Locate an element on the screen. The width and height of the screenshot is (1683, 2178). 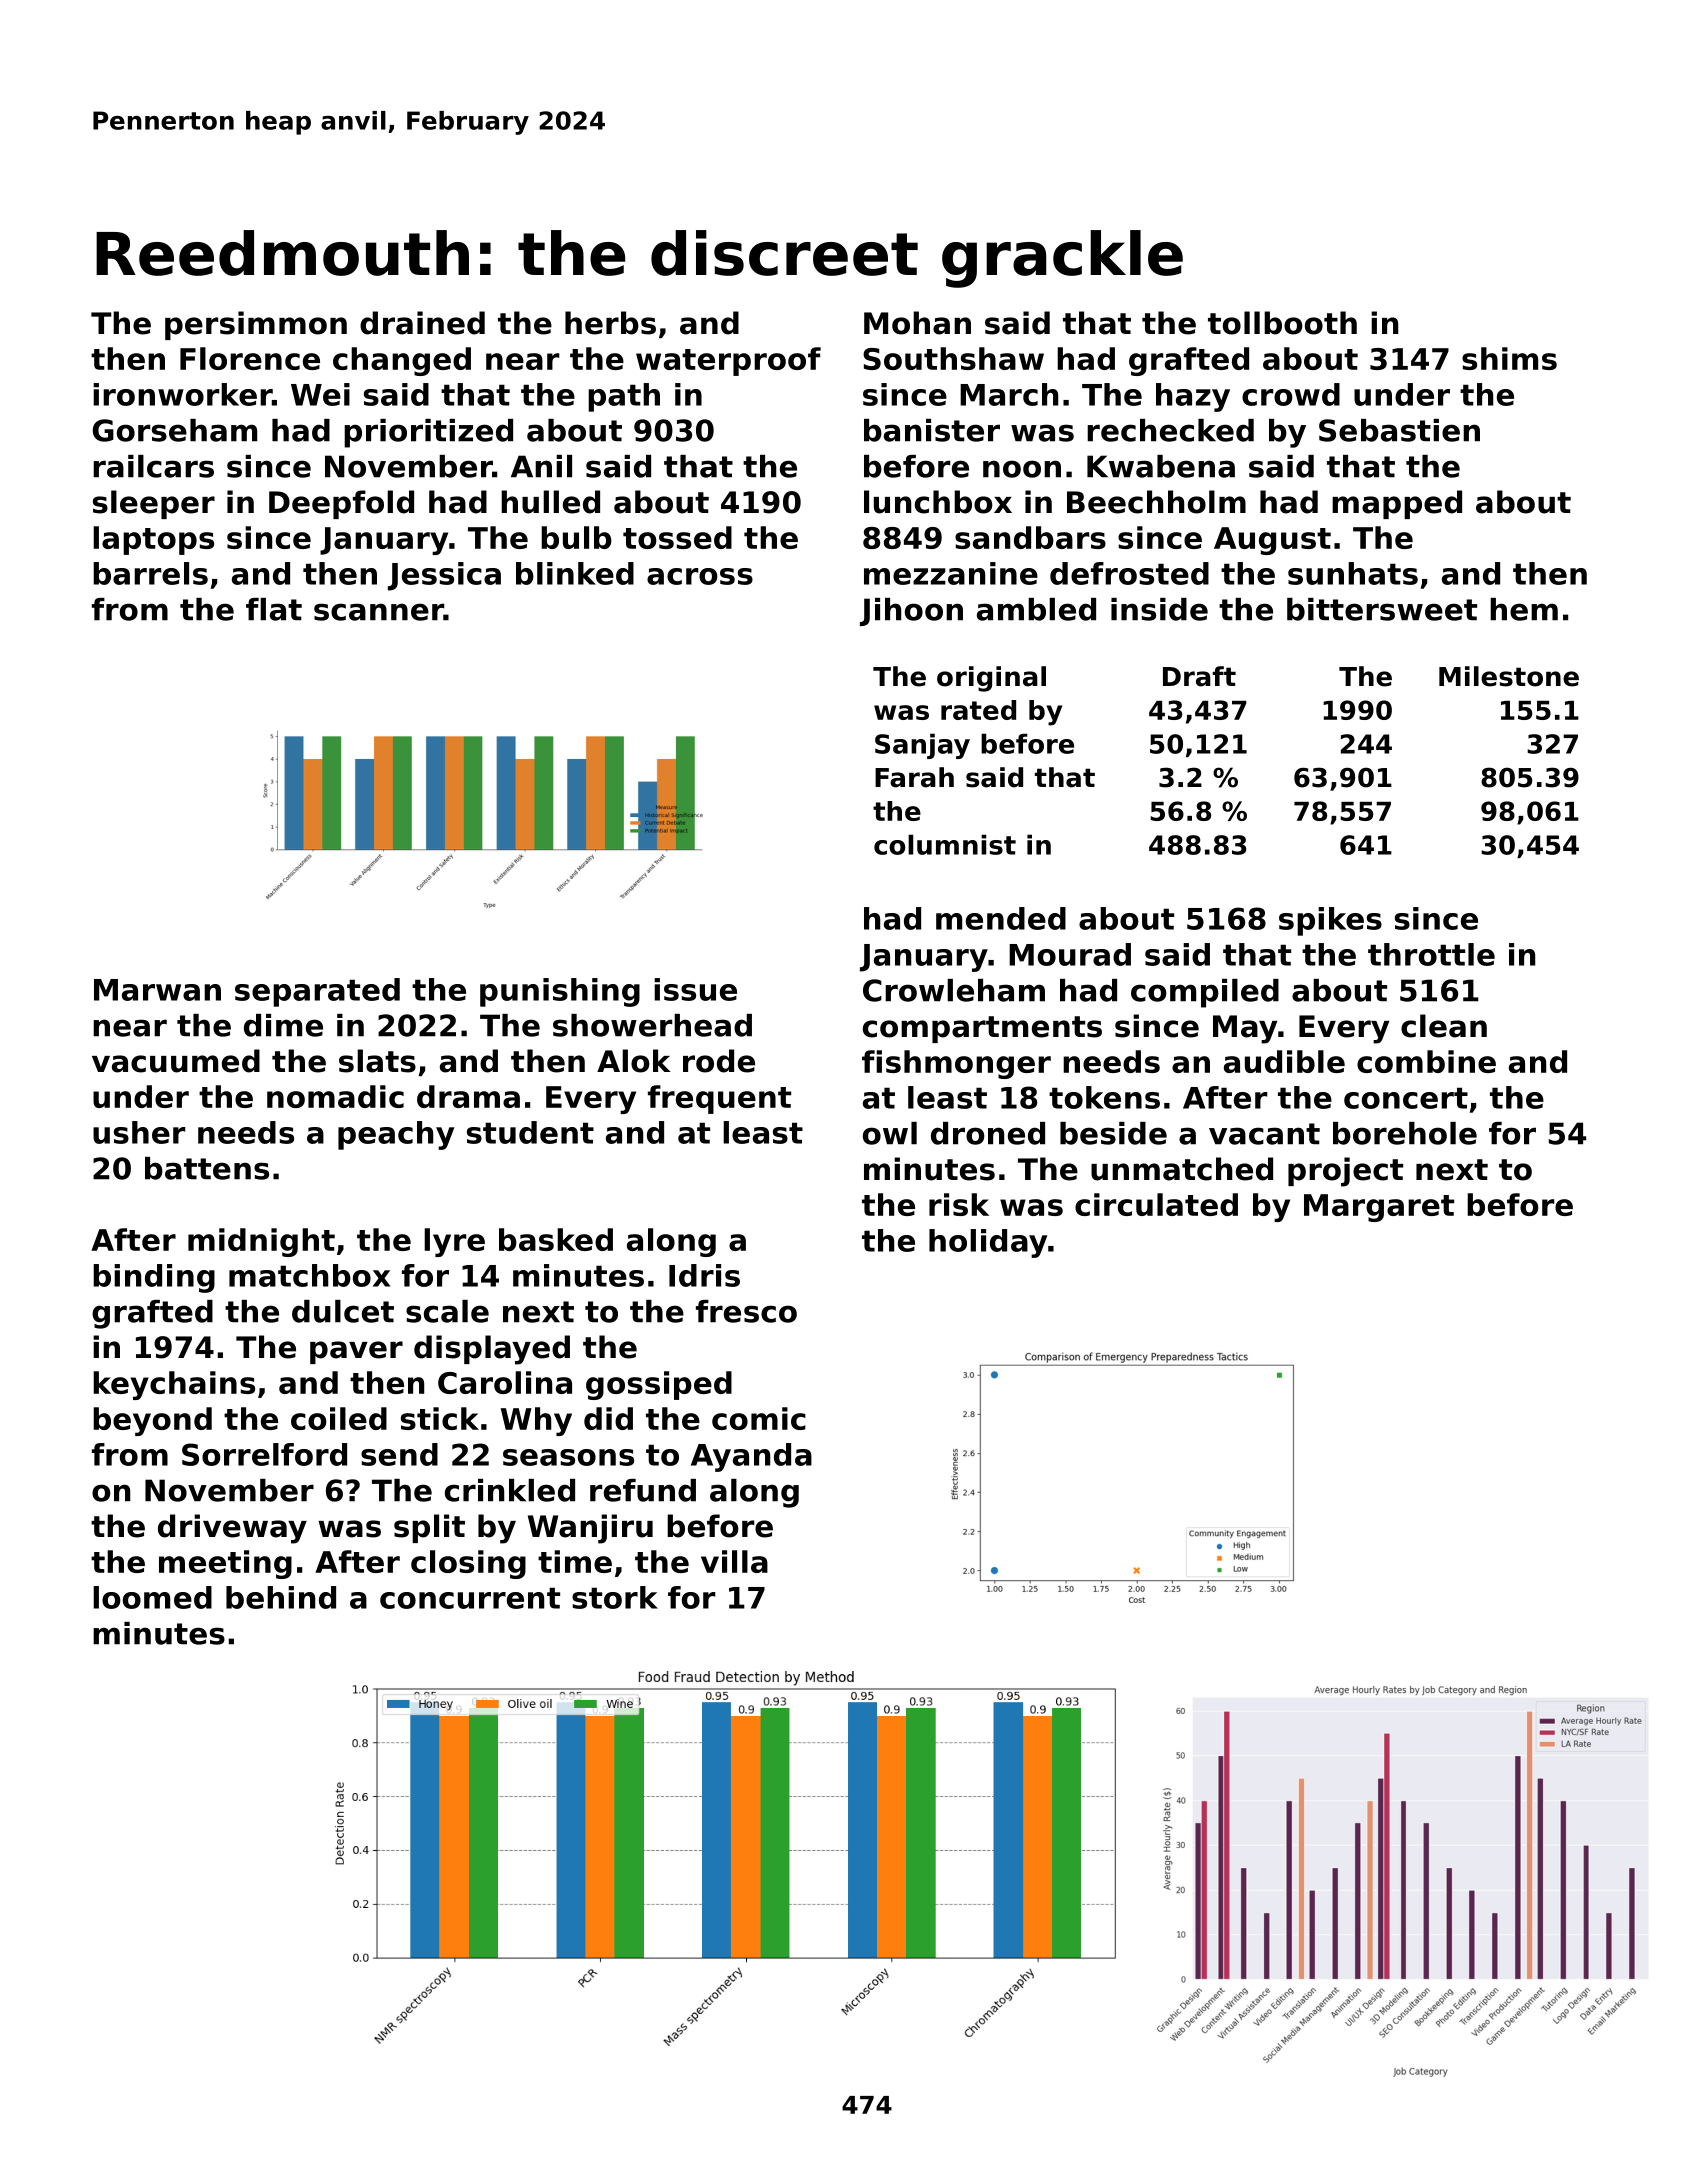
refund is located at coordinates (643, 1490).
